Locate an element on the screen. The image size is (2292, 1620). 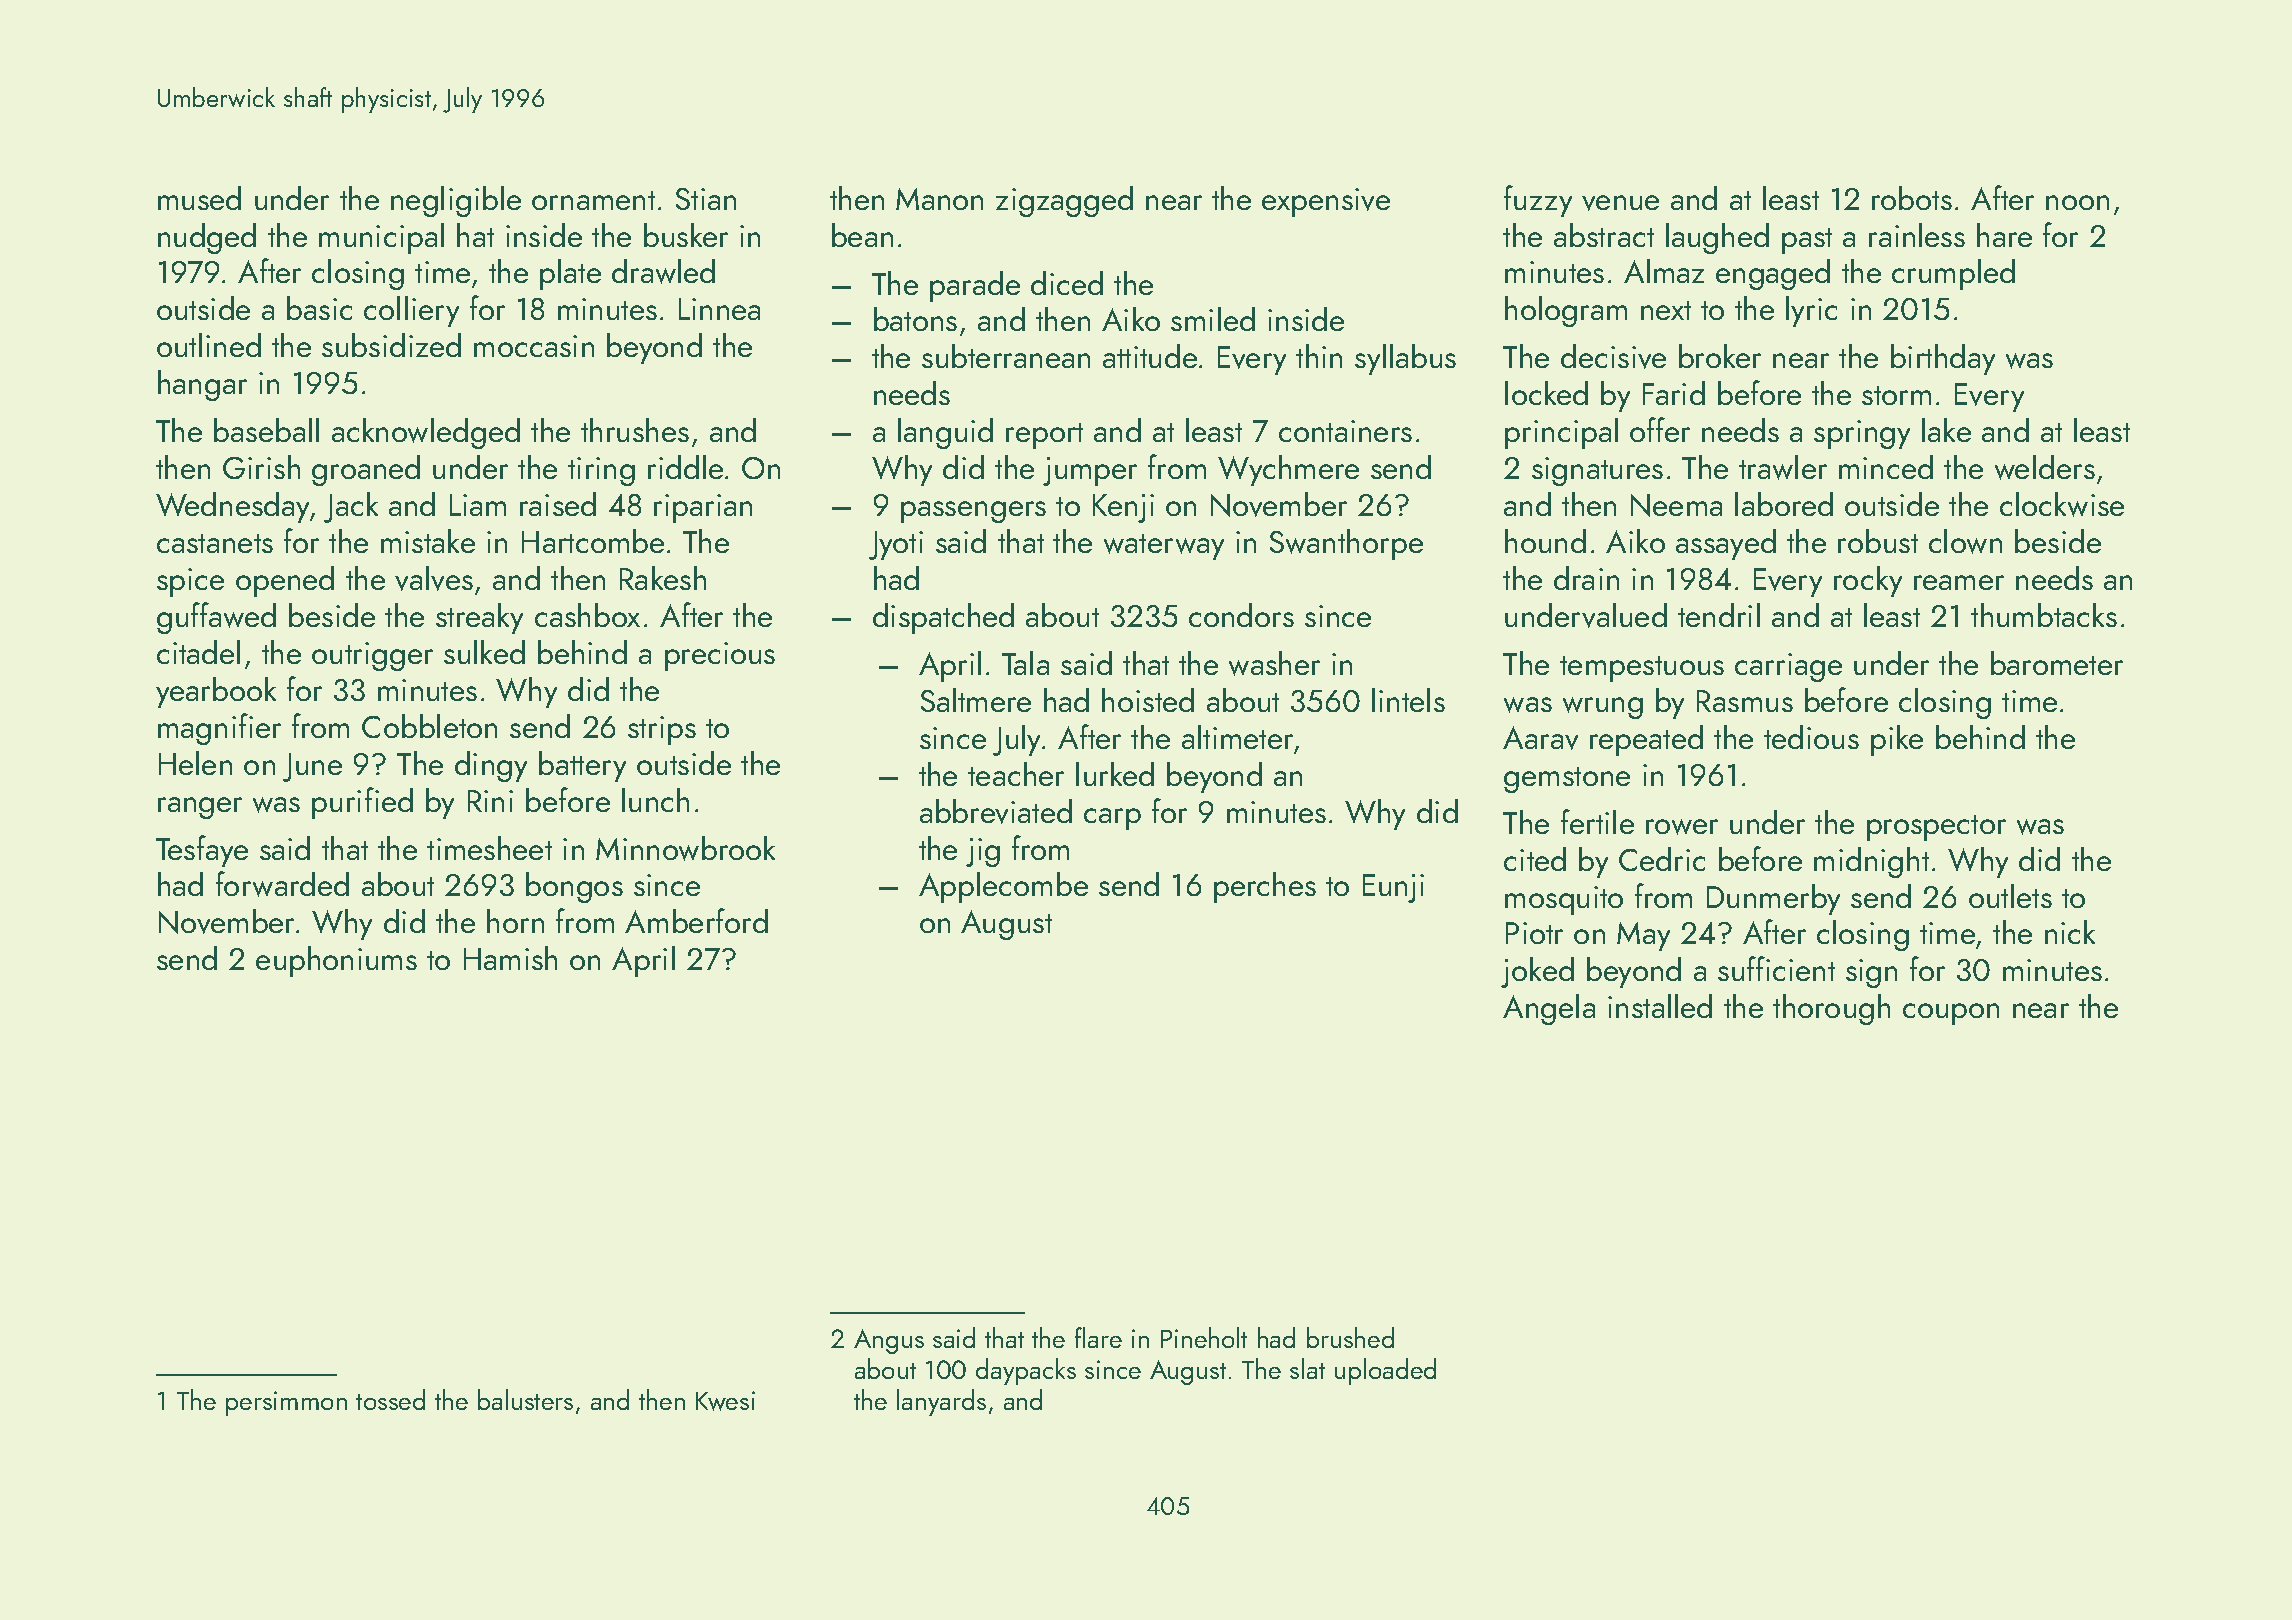
perches is located at coordinates (1265, 887).
